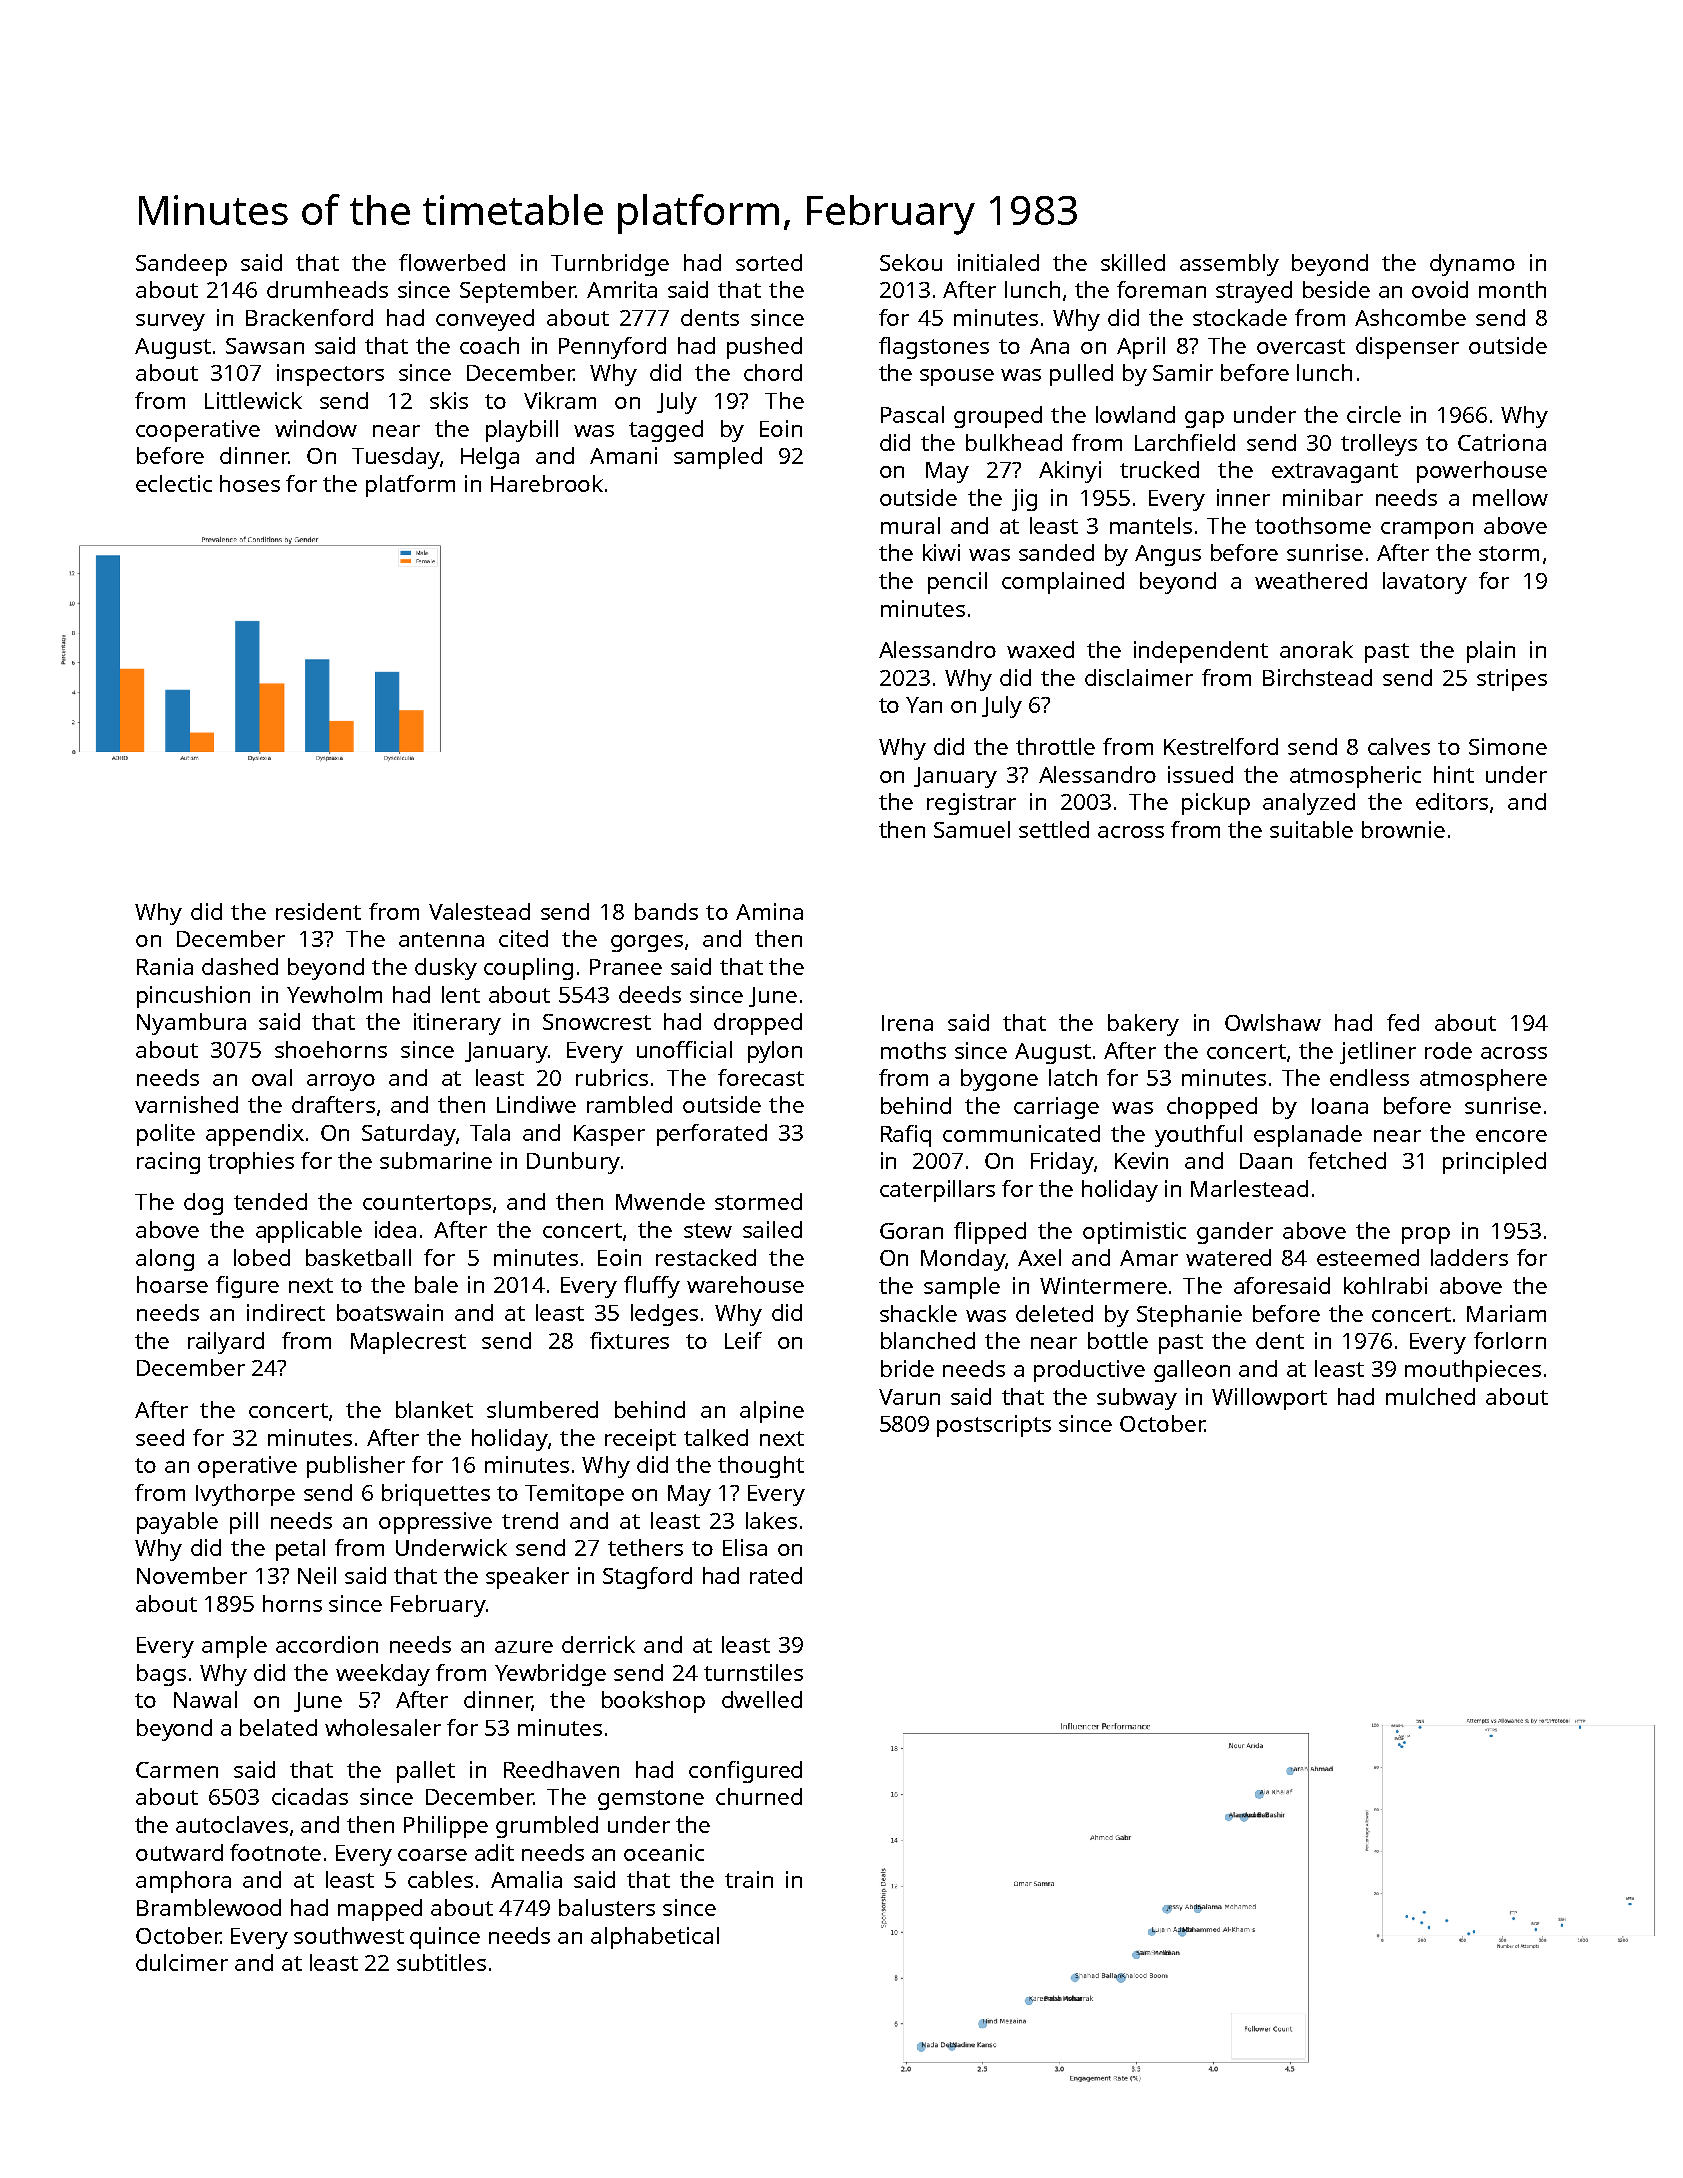 The image size is (1683, 2178). What do you see at coordinates (181, 265) in the screenshot?
I see `Sandeep` at bounding box center [181, 265].
